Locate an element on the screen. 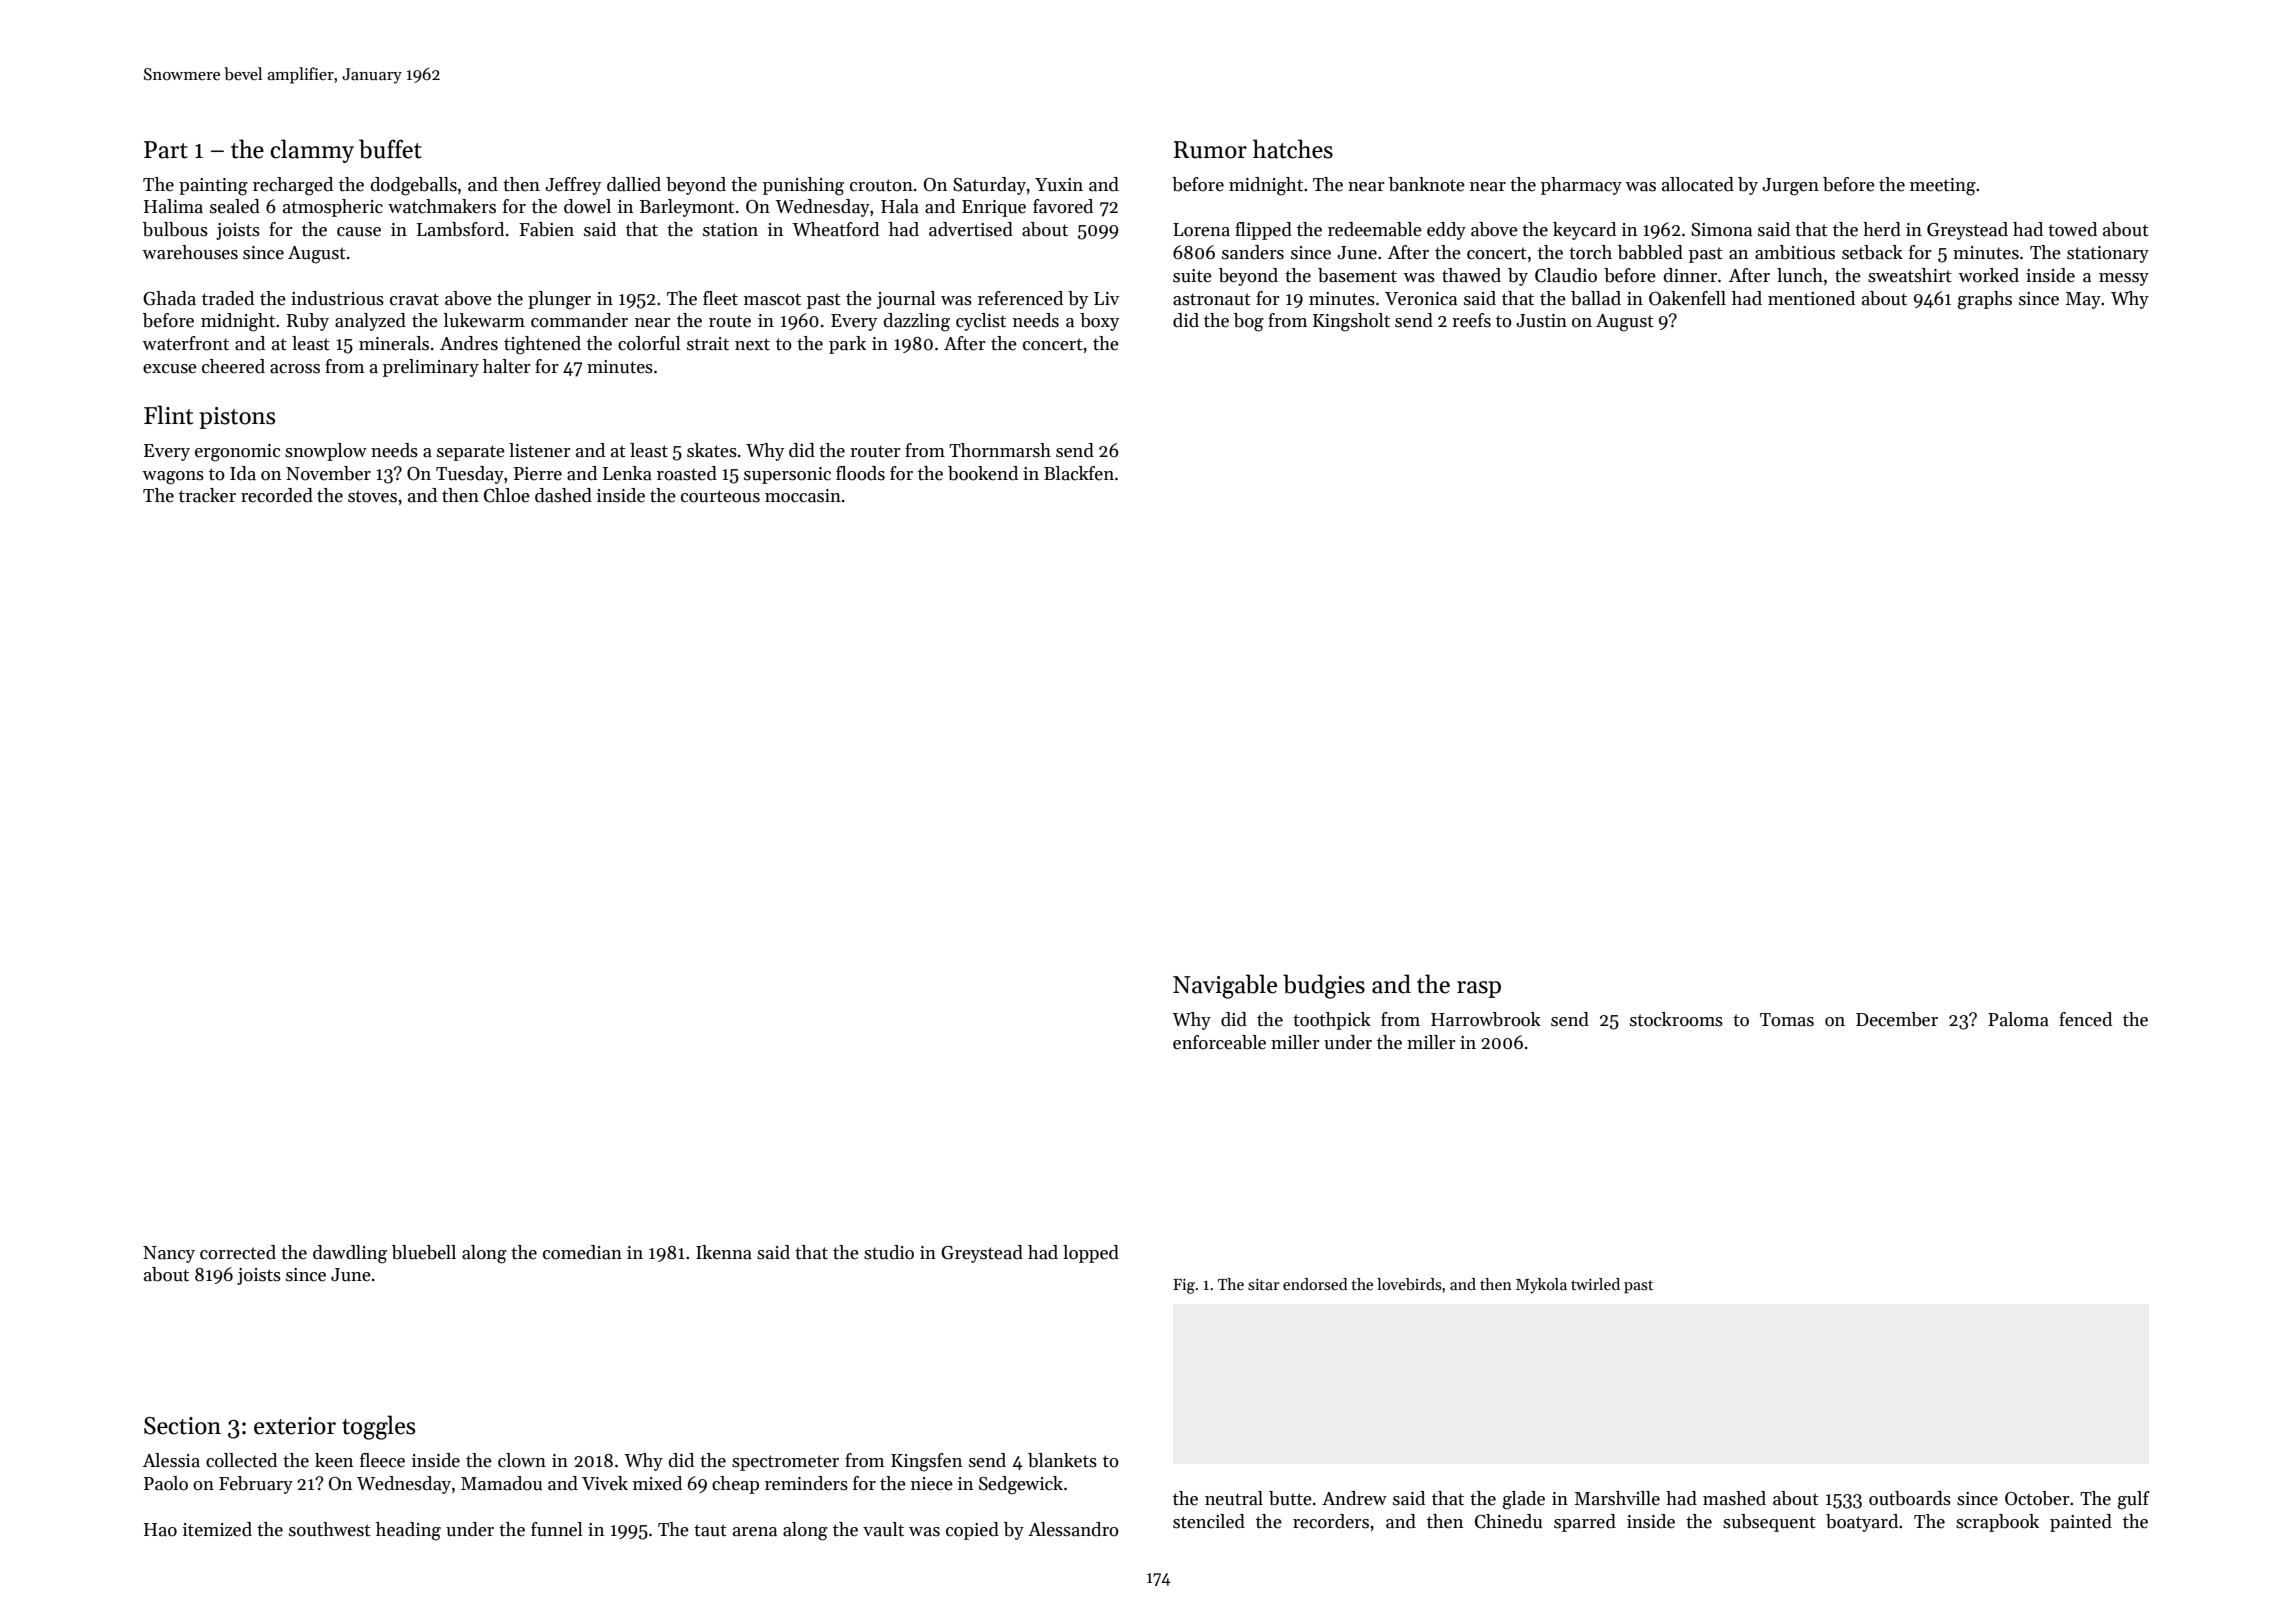 Image resolution: width=2292 pixels, height=1620 pixels. May is located at coordinates (2083, 300).
